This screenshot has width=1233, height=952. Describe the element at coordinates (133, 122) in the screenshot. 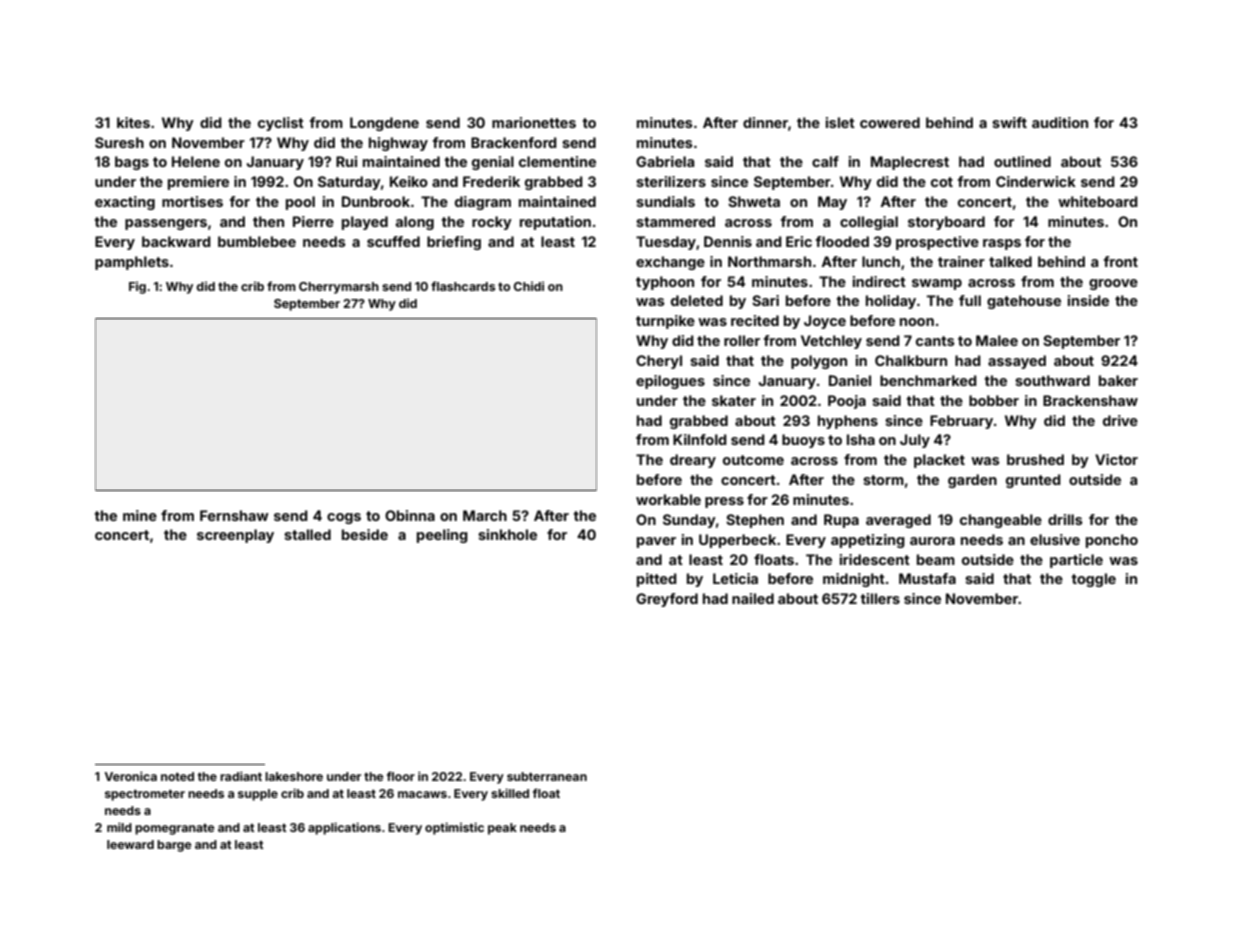

I see `kites` at that location.
